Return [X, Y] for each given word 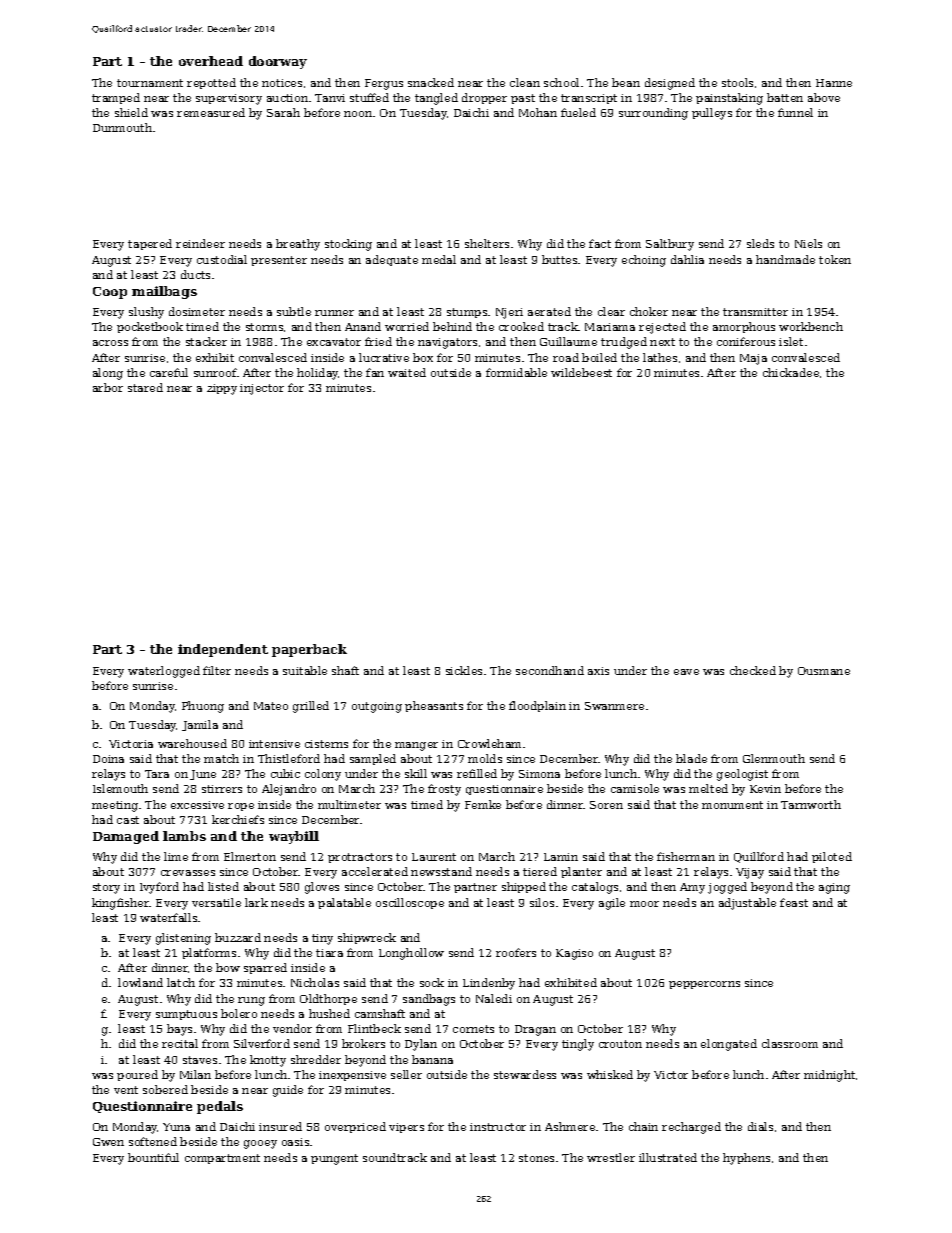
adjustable [747, 904]
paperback [309, 650]
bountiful [153, 1157]
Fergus [384, 84]
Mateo [271, 706]
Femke [483, 804]
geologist [742, 775]
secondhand [550, 670]
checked [753, 670]
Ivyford [159, 888]
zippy [222, 389]
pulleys [712, 114]
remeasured [211, 112]
